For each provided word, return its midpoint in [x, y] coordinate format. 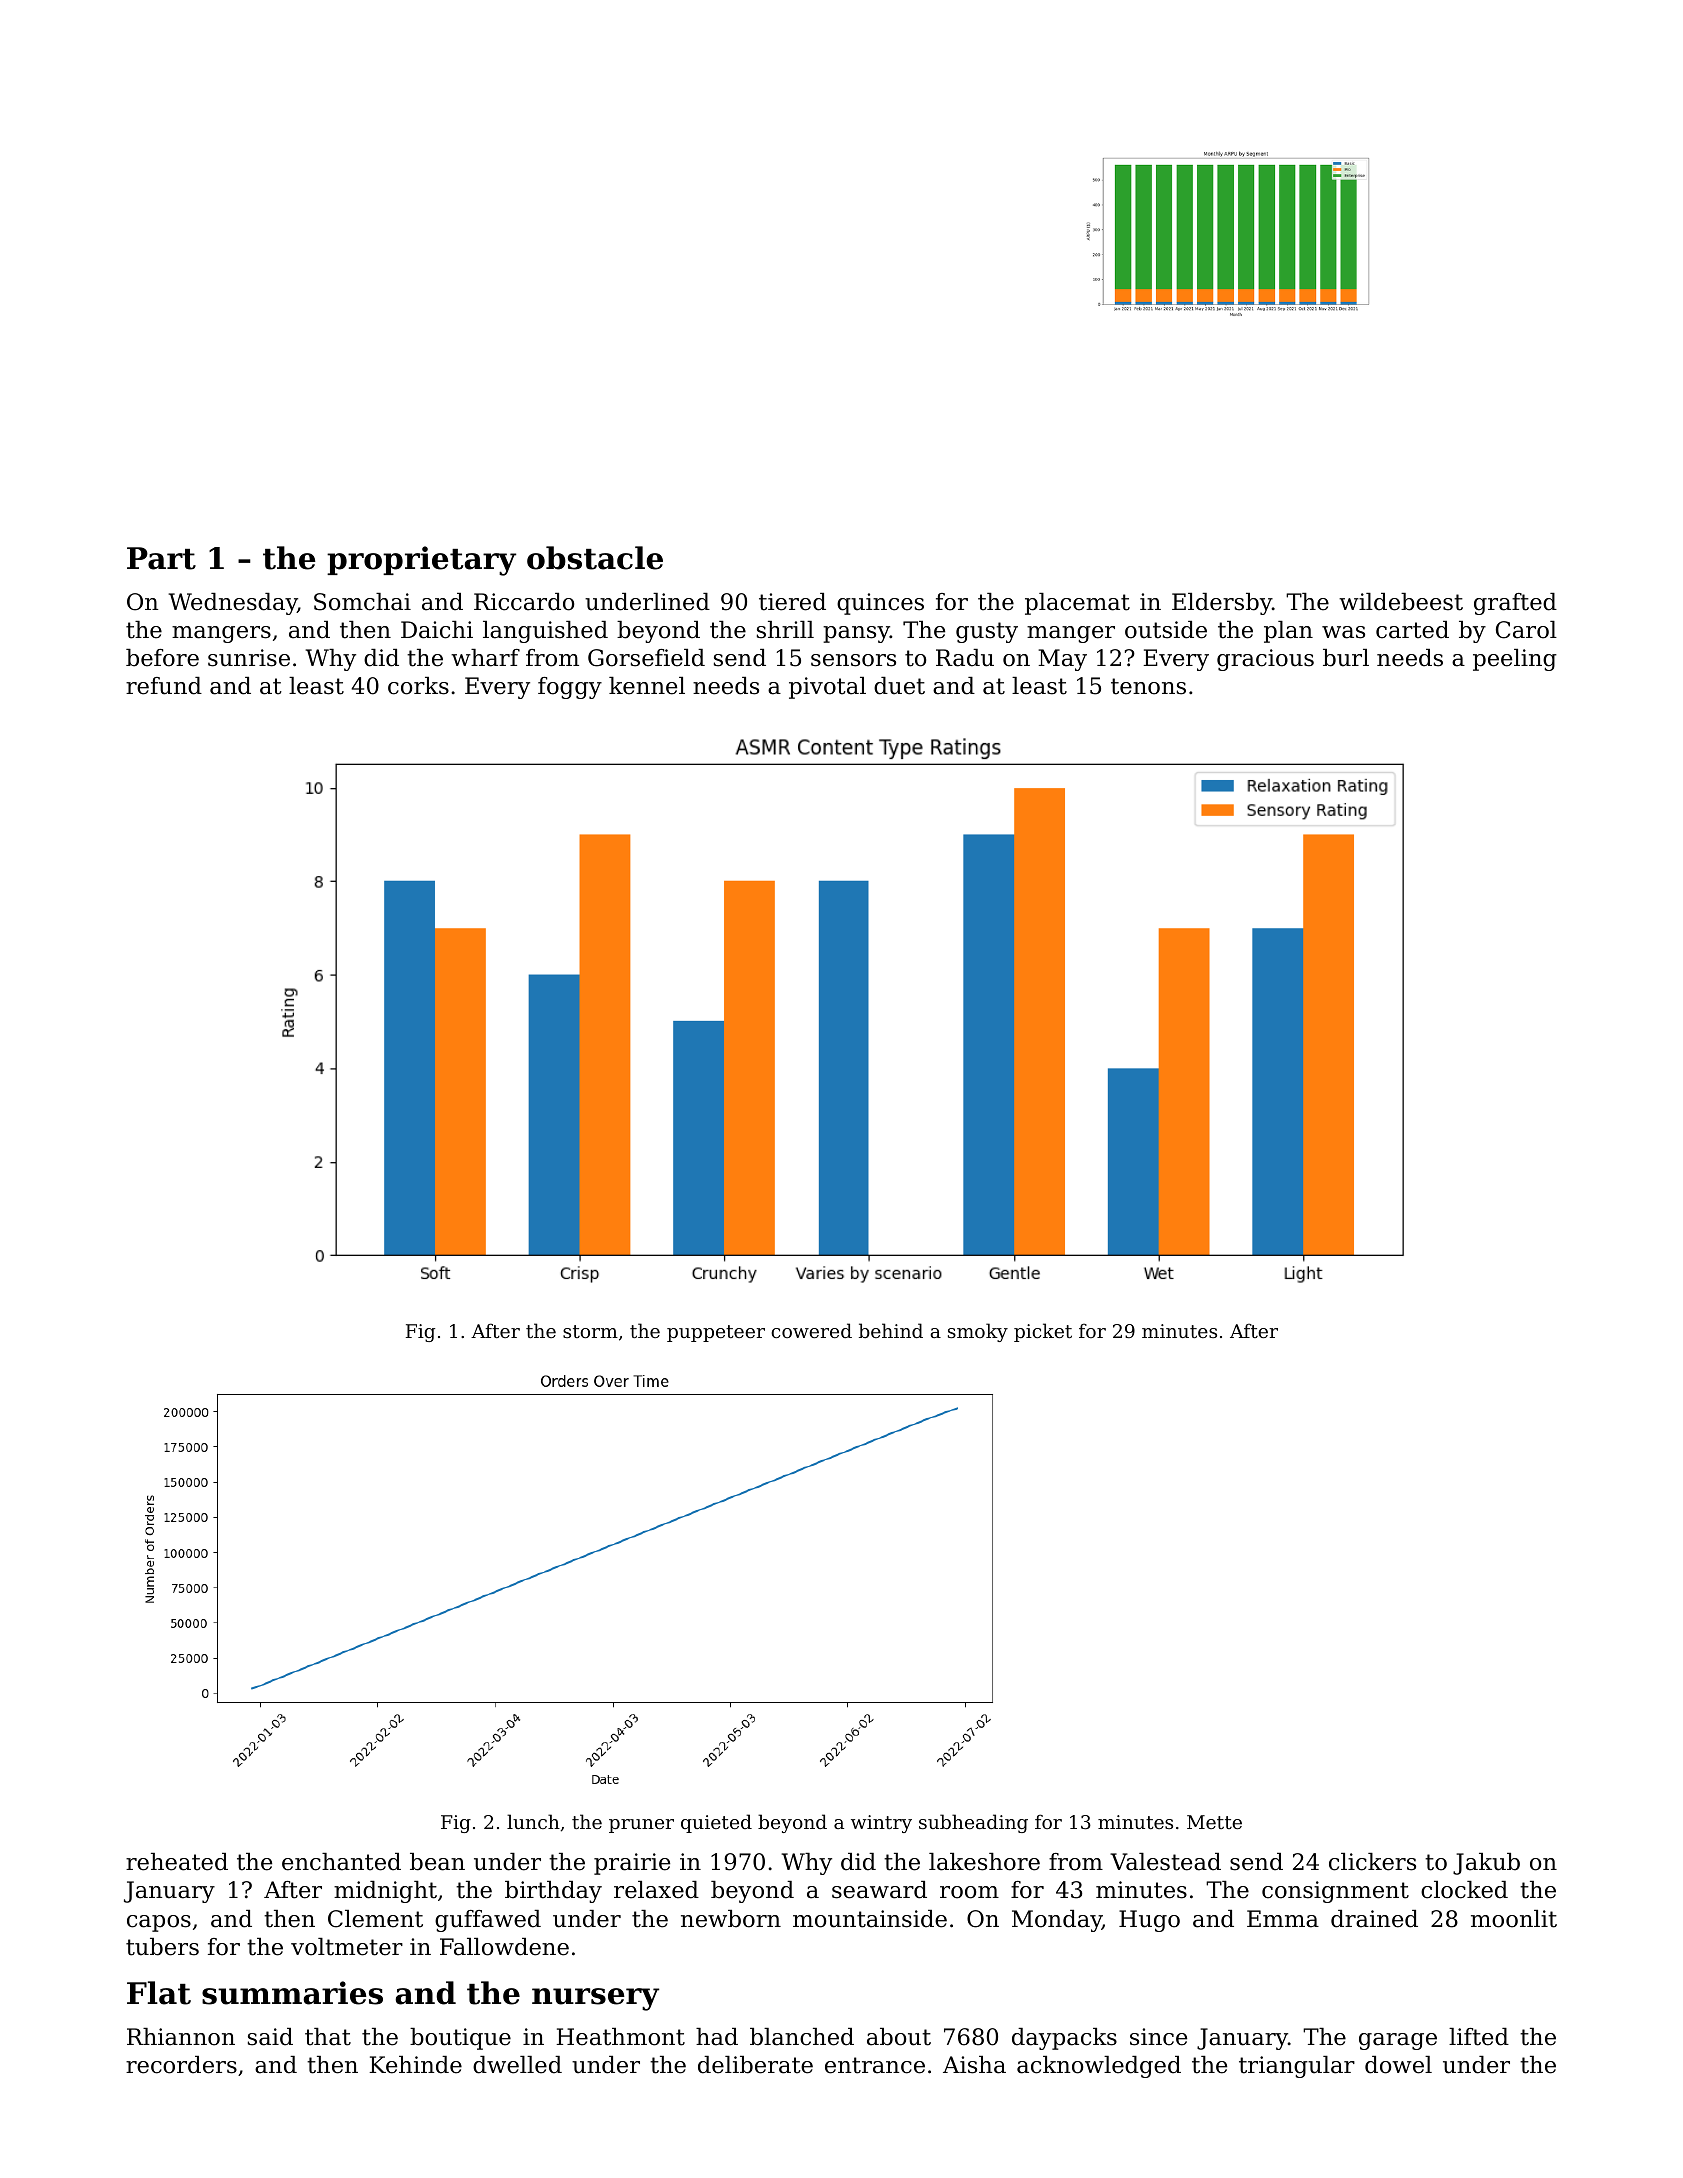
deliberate [755, 2065]
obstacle [595, 558]
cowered [811, 1330]
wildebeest [1401, 602]
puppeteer [716, 1333]
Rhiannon [181, 2037]
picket [1043, 1332]
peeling [1515, 660]
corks [418, 686]
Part [161, 558]
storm [590, 1331]
